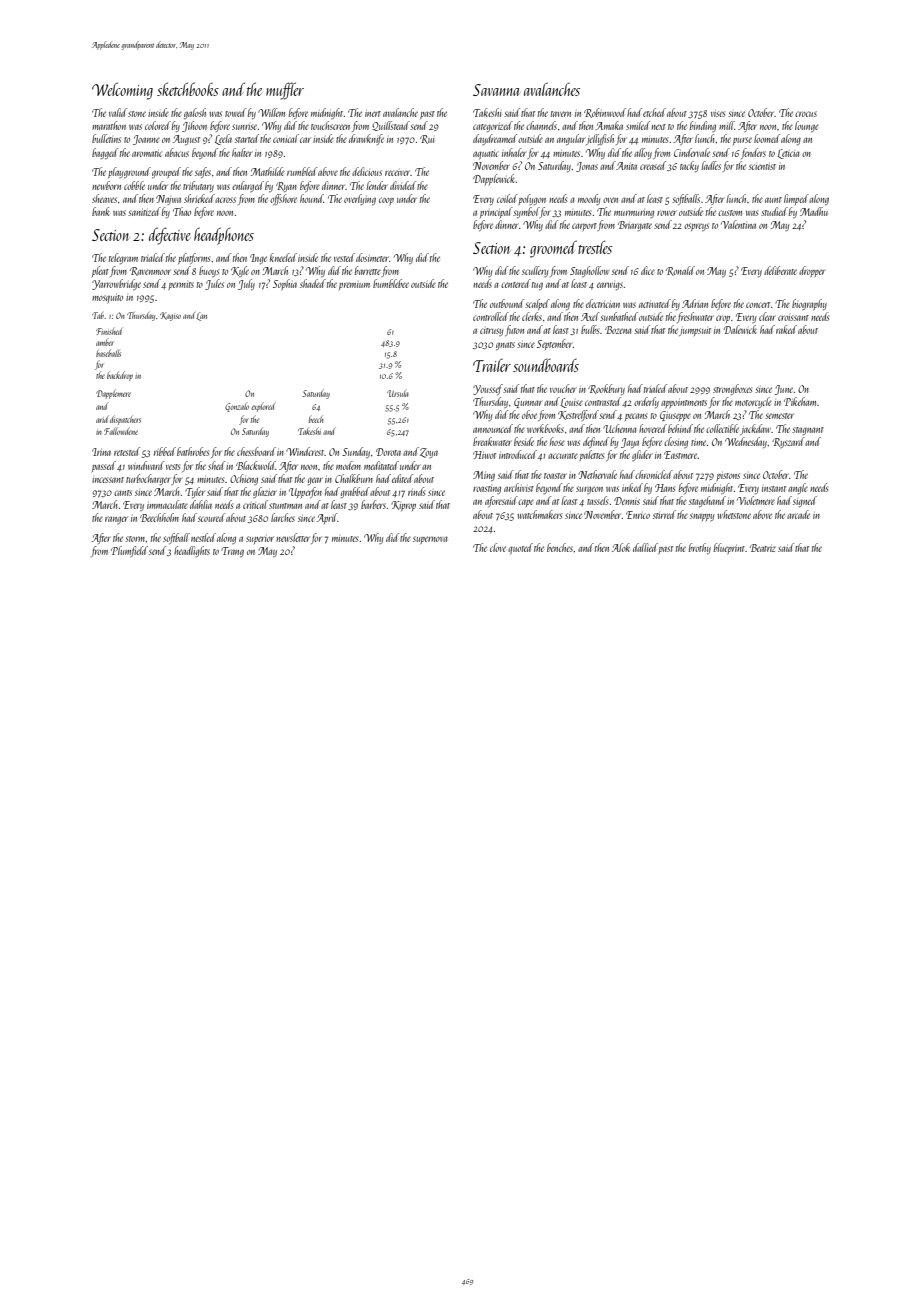 The image size is (924, 1308). What do you see at coordinates (104, 198) in the screenshot?
I see `sheaves` at bounding box center [104, 198].
